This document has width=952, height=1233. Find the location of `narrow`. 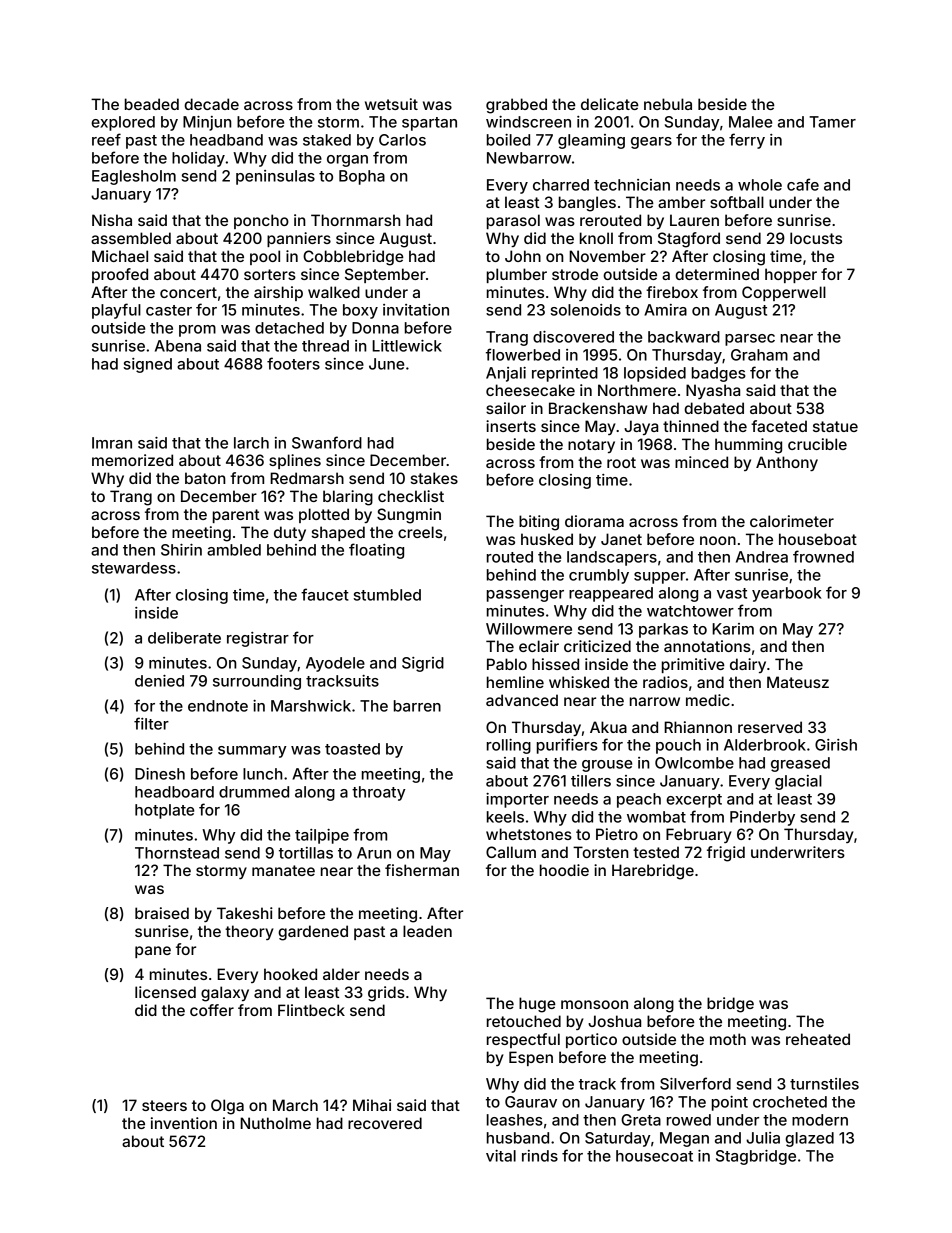

narrow is located at coordinates (655, 701).
